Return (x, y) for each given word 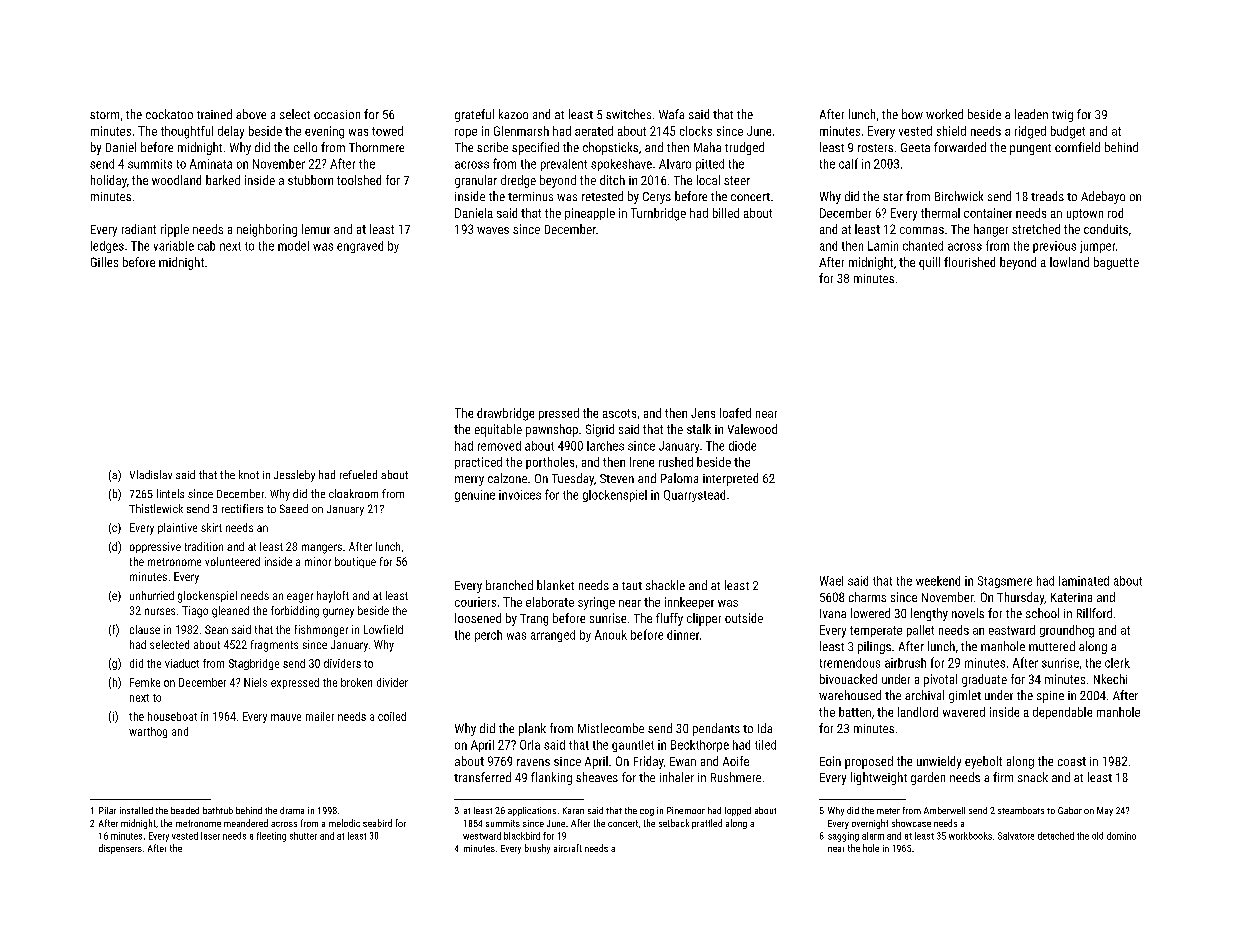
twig (1062, 116)
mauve (286, 717)
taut (632, 586)
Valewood (752, 429)
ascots (619, 413)
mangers (322, 549)
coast (1072, 761)
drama (292, 810)
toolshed (359, 180)
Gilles (104, 262)
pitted (710, 165)
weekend (938, 581)
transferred (482, 777)
